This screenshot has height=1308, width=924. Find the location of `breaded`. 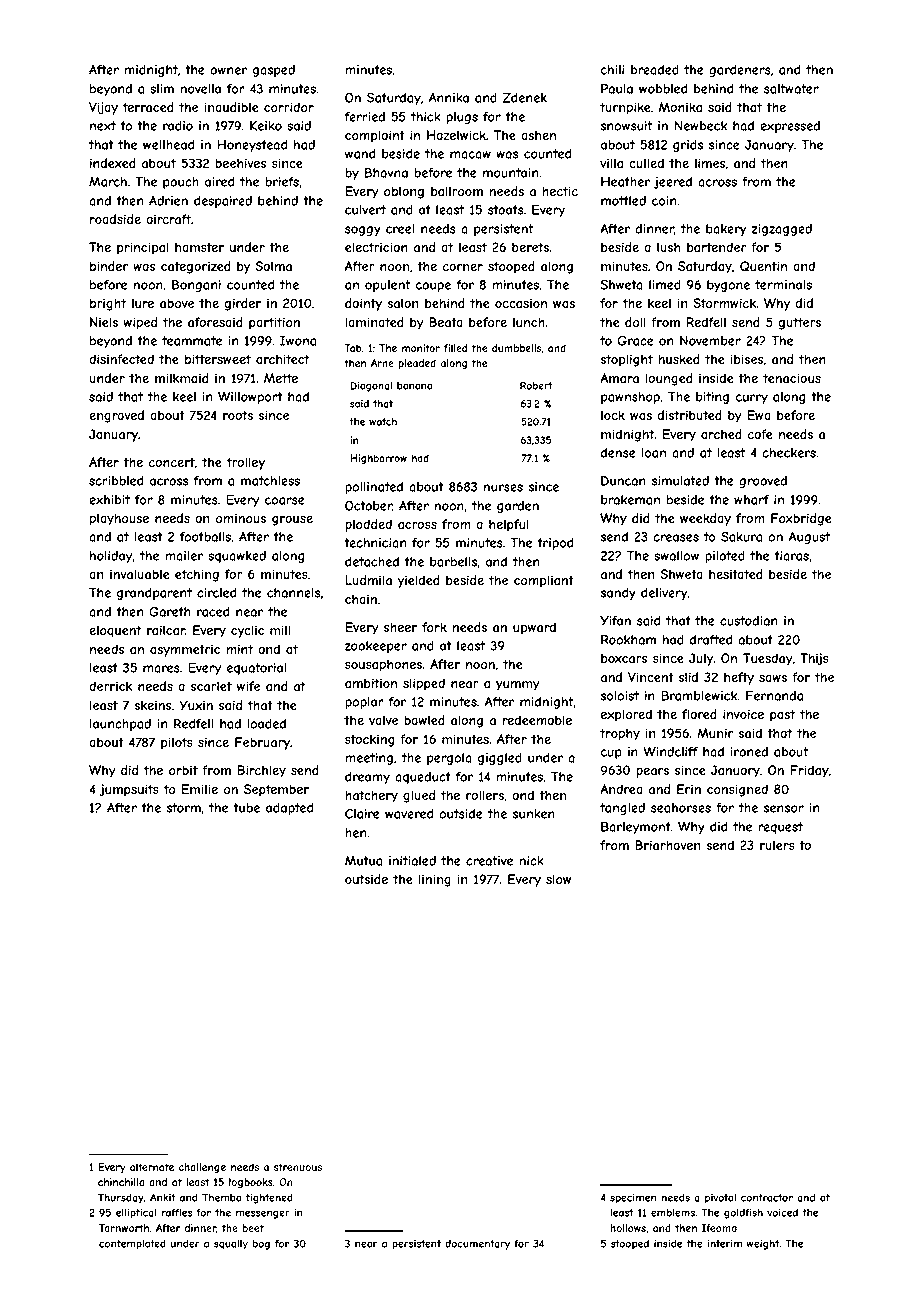

breaded is located at coordinates (655, 70).
